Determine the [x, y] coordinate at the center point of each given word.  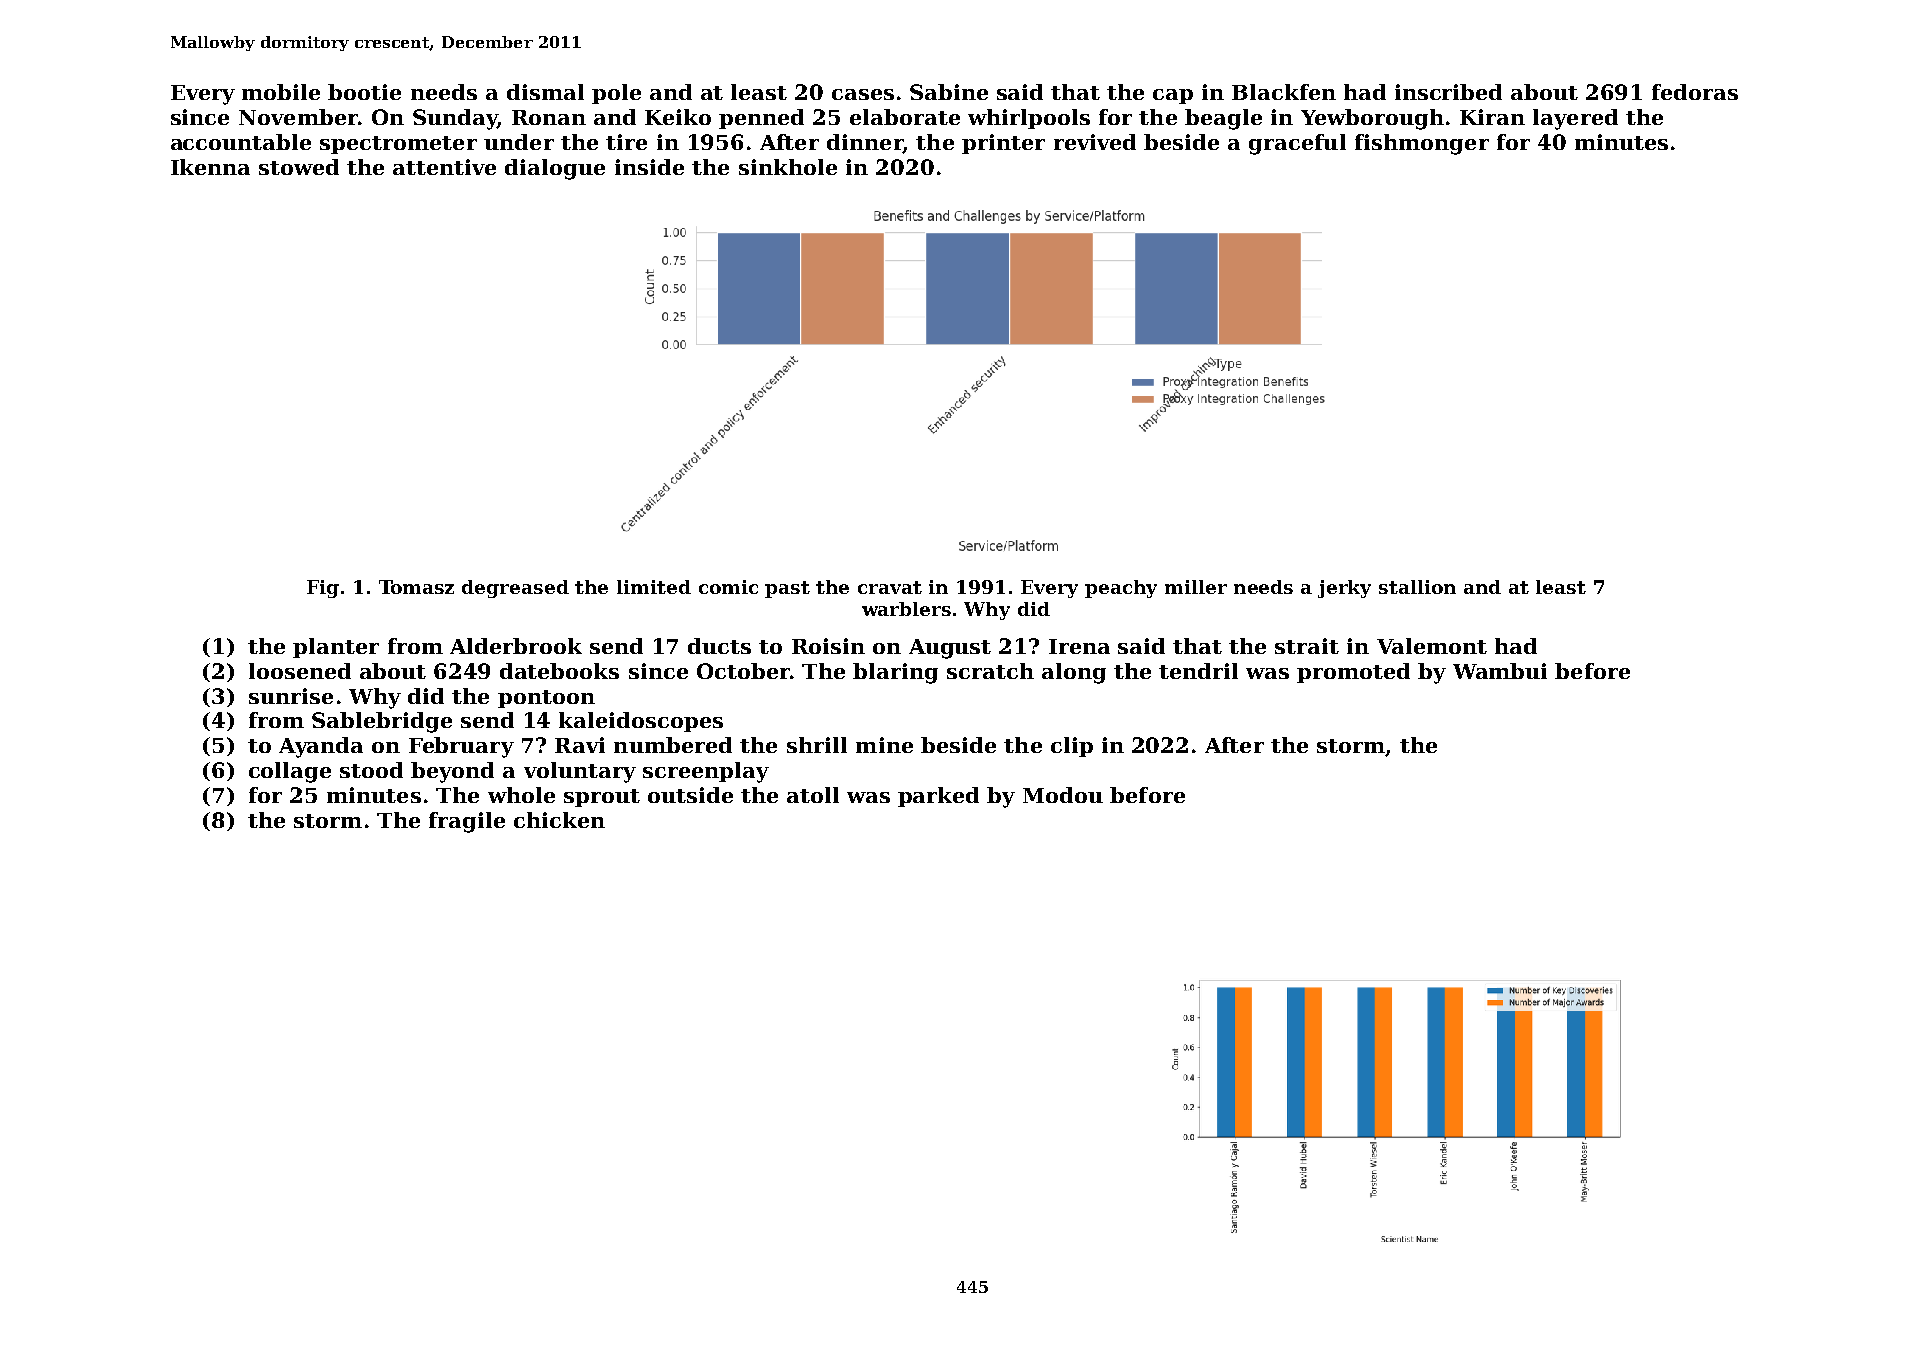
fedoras [1695, 92]
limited [654, 587]
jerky [1344, 589]
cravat [890, 587]
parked [938, 797]
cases [863, 94]
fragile [467, 822]
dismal [545, 92]
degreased [515, 589]
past [787, 589]
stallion [1417, 587]
